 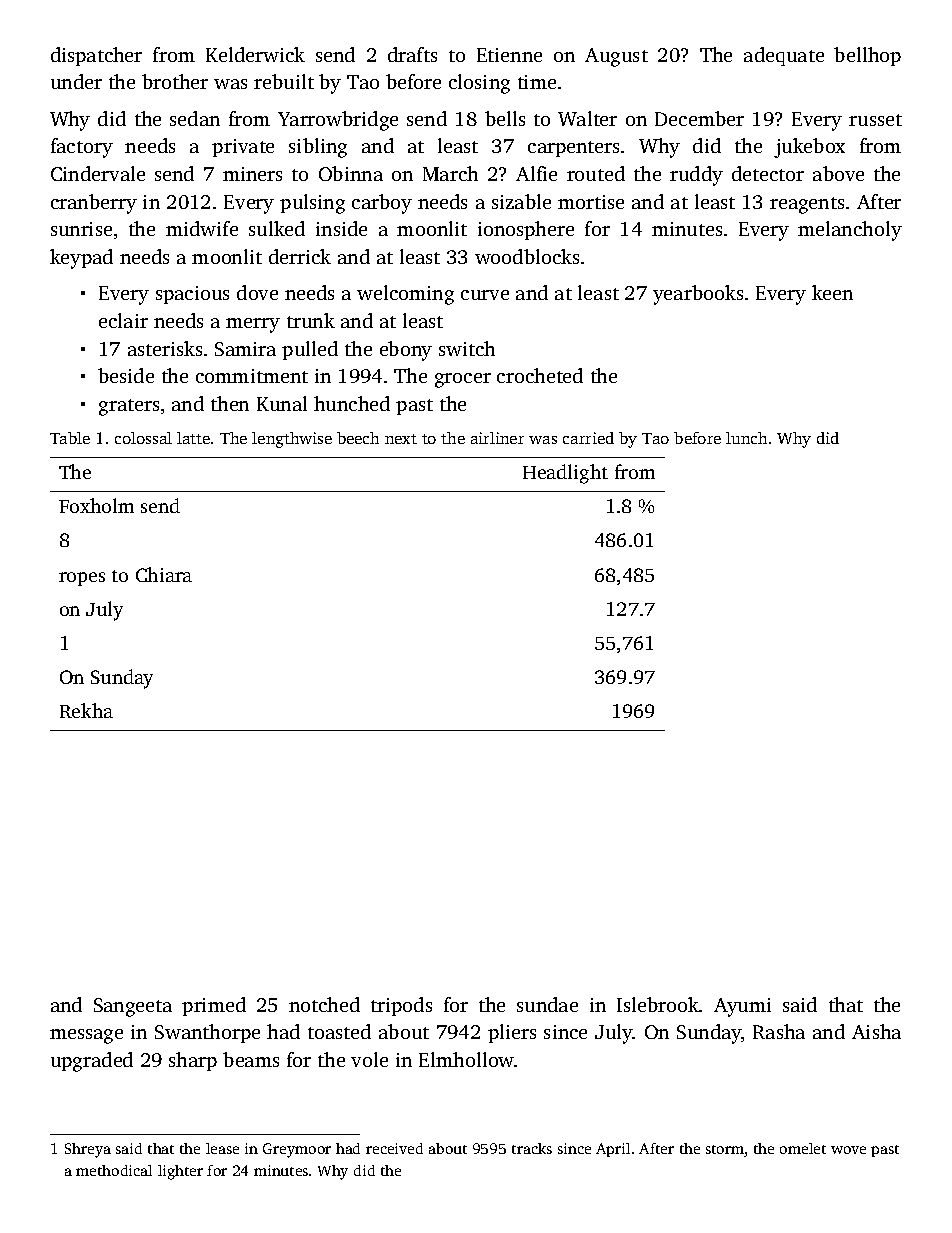 What do you see at coordinates (214, 1006) in the image?
I see `primed` at bounding box center [214, 1006].
